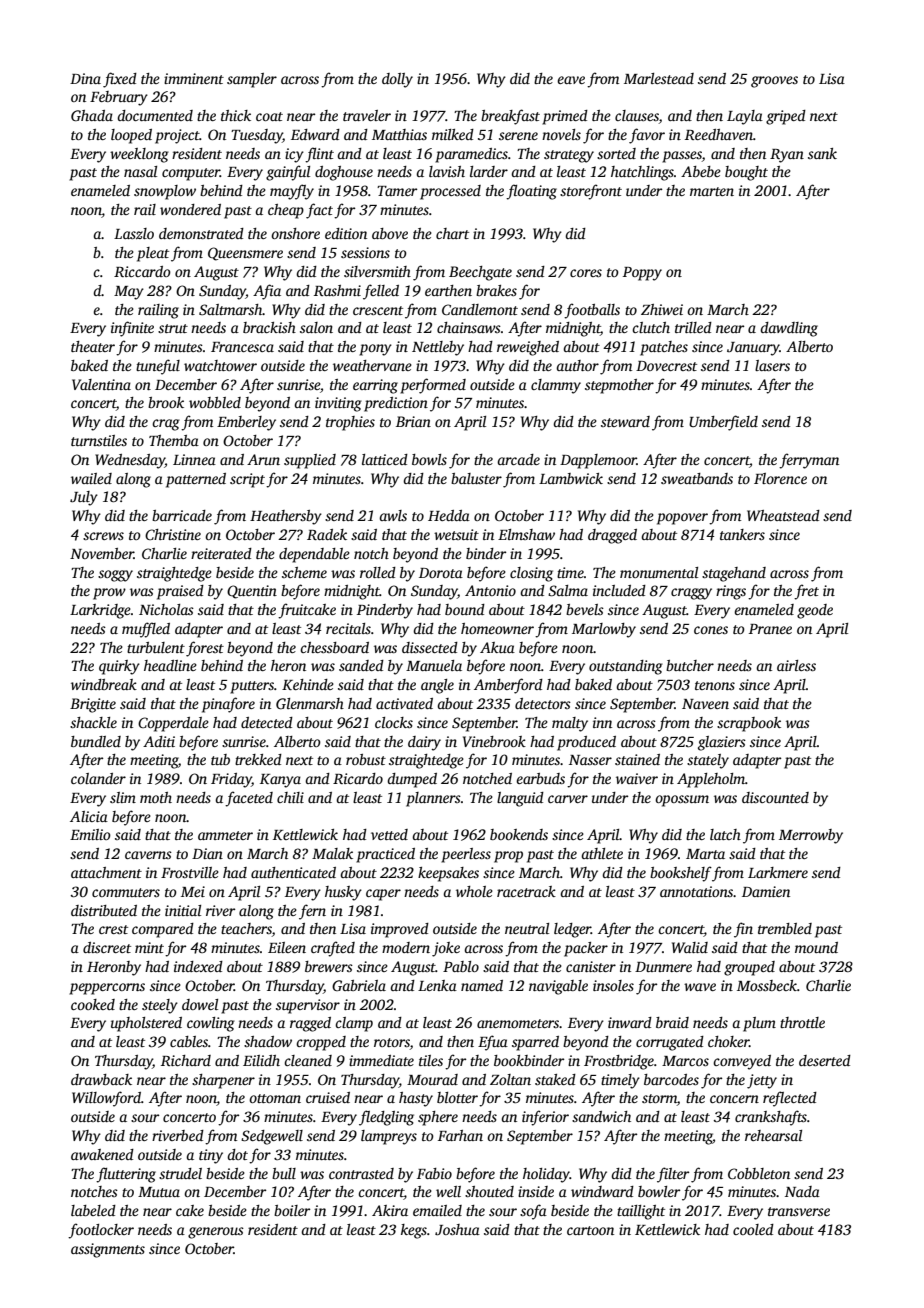 This page has width=924, height=1308. Describe the element at coordinates (749, 724) in the page. I see `scrapbook` at that location.
